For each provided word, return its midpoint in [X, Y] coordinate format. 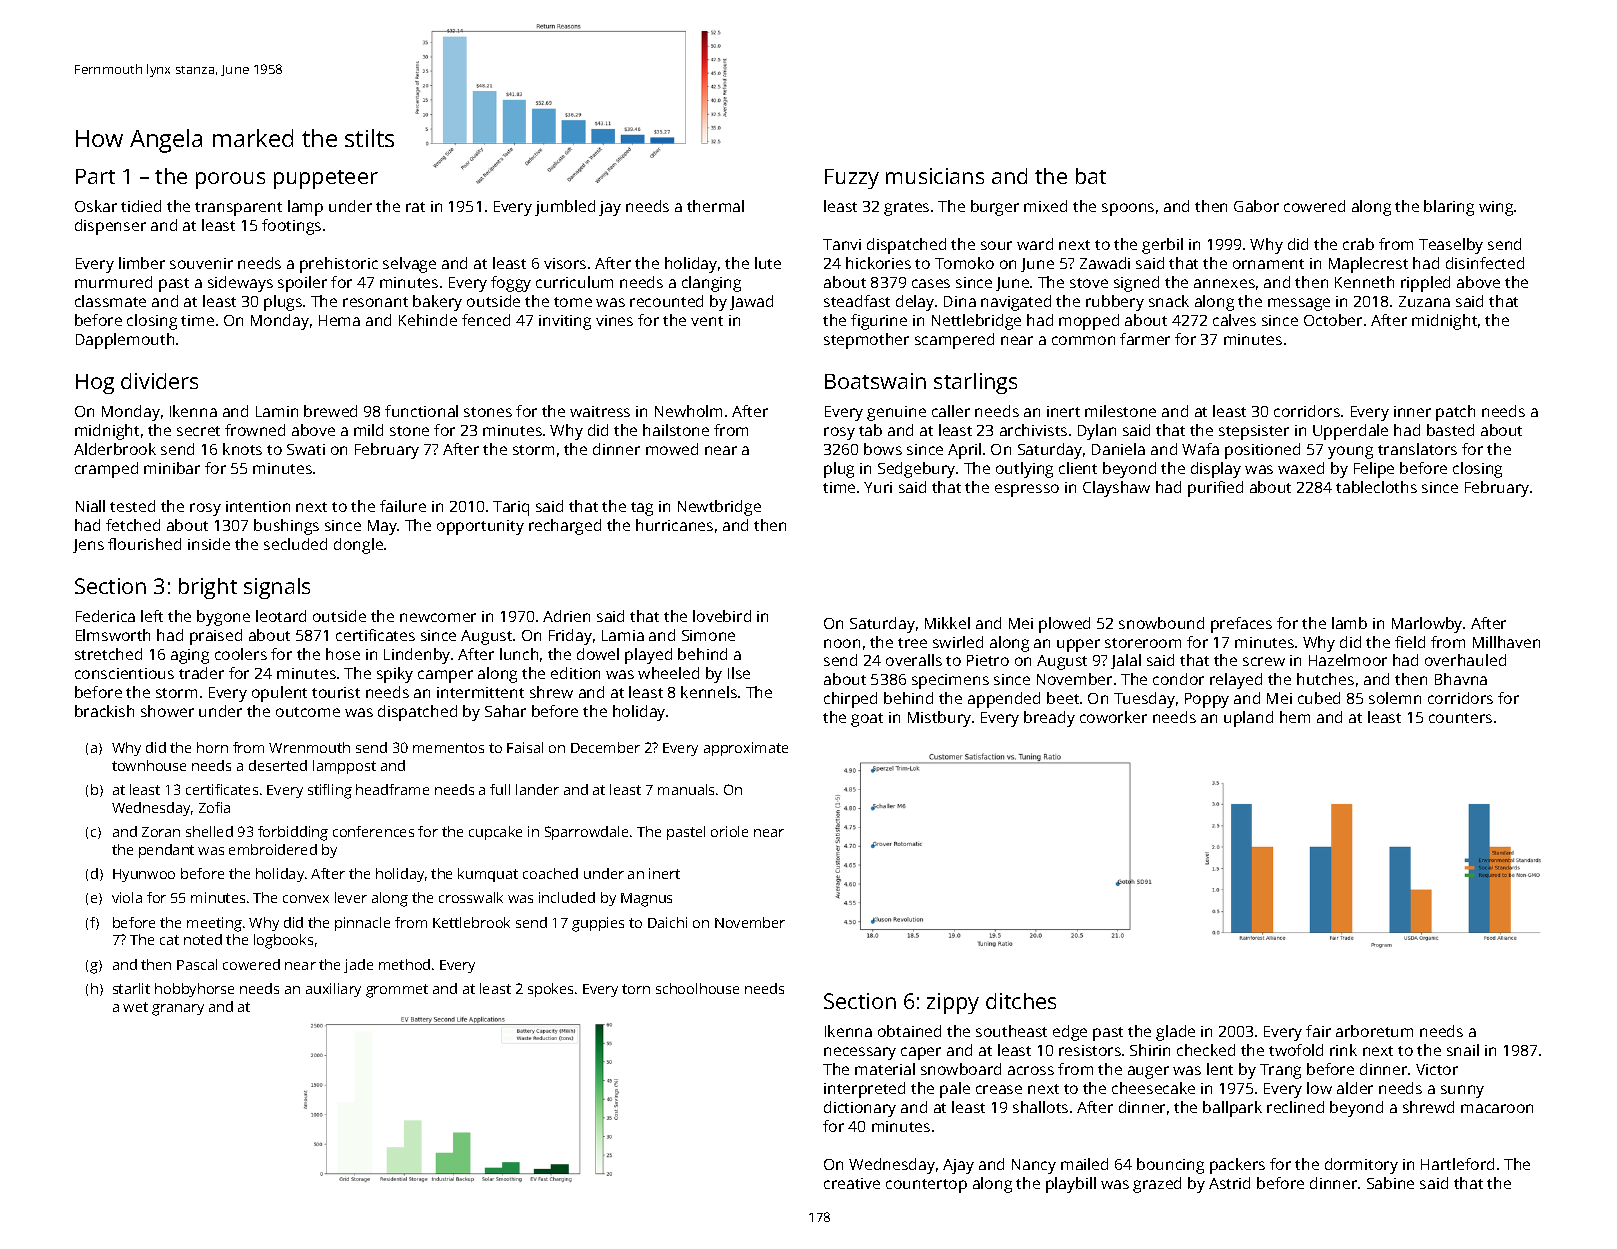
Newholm [688, 411]
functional [421, 411]
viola [127, 897]
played [648, 656]
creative [852, 1183]
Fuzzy [852, 179]
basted [1450, 430]
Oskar [96, 206]
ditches [1021, 1001]
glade [1175, 1033]
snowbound [1161, 623]
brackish [104, 711]
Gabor [1256, 206]
